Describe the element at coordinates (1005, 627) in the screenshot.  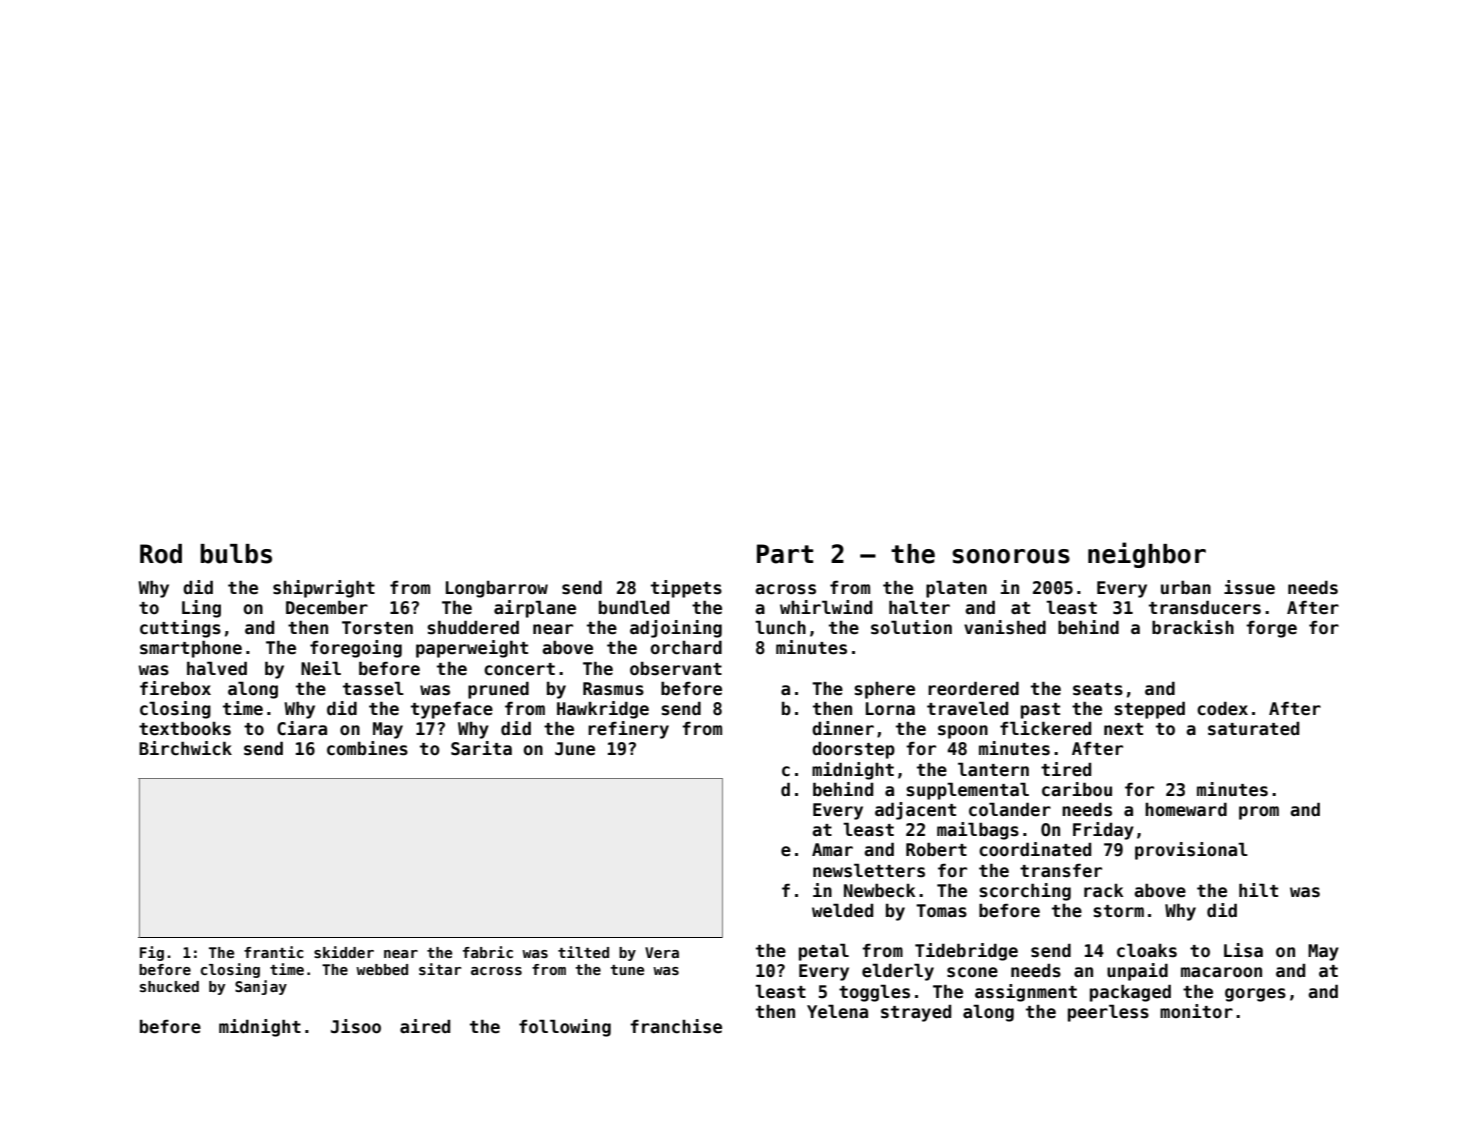
I see `vanished` at that location.
